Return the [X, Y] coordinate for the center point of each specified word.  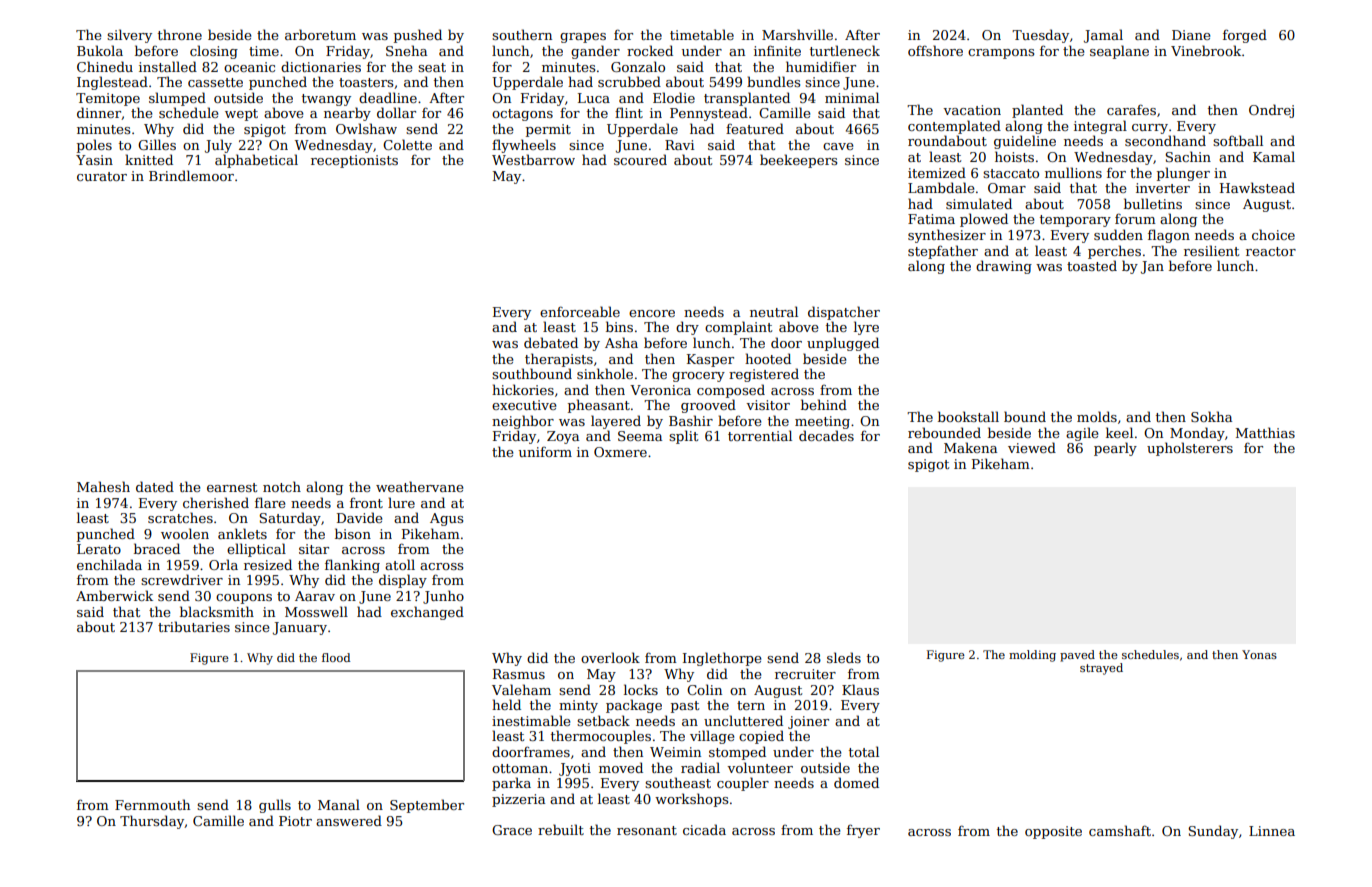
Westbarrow [533, 159]
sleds [844, 657]
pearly [1115, 449]
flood [336, 657]
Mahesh [103, 486]
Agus [446, 519]
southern [522, 34]
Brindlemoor [191, 175]
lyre [866, 328]
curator [102, 176]
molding [1032, 656]
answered [349, 820]
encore [652, 313]
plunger [1183, 174]
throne [180, 34]
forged [1245, 36]
